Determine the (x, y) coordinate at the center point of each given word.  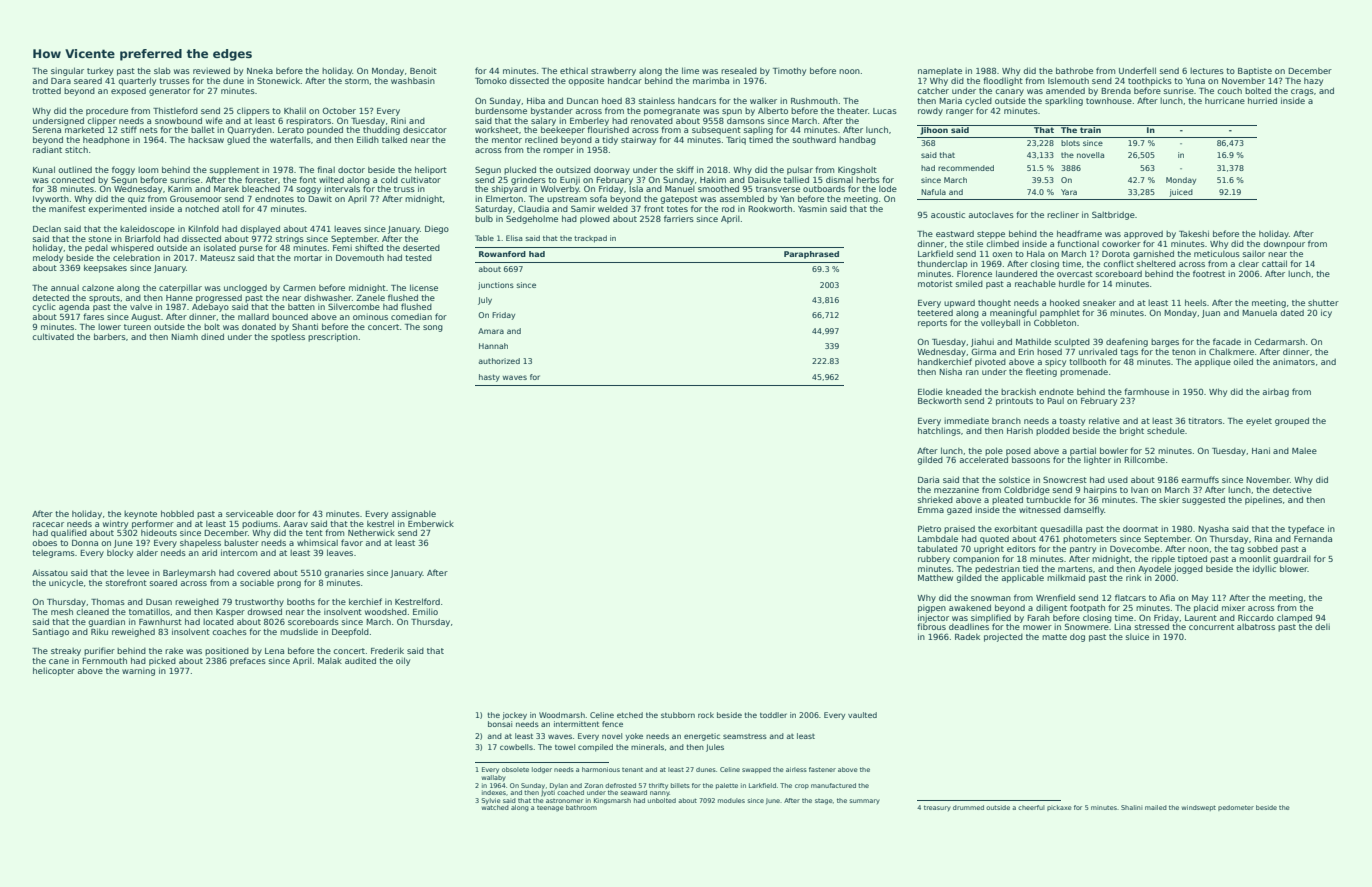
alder (147, 552)
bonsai (500, 724)
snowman (991, 598)
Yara (1069, 192)
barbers (110, 336)
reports (932, 324)
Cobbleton (1055, 322)
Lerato (291, 130)
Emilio (425, 611)
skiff (685, 169)
